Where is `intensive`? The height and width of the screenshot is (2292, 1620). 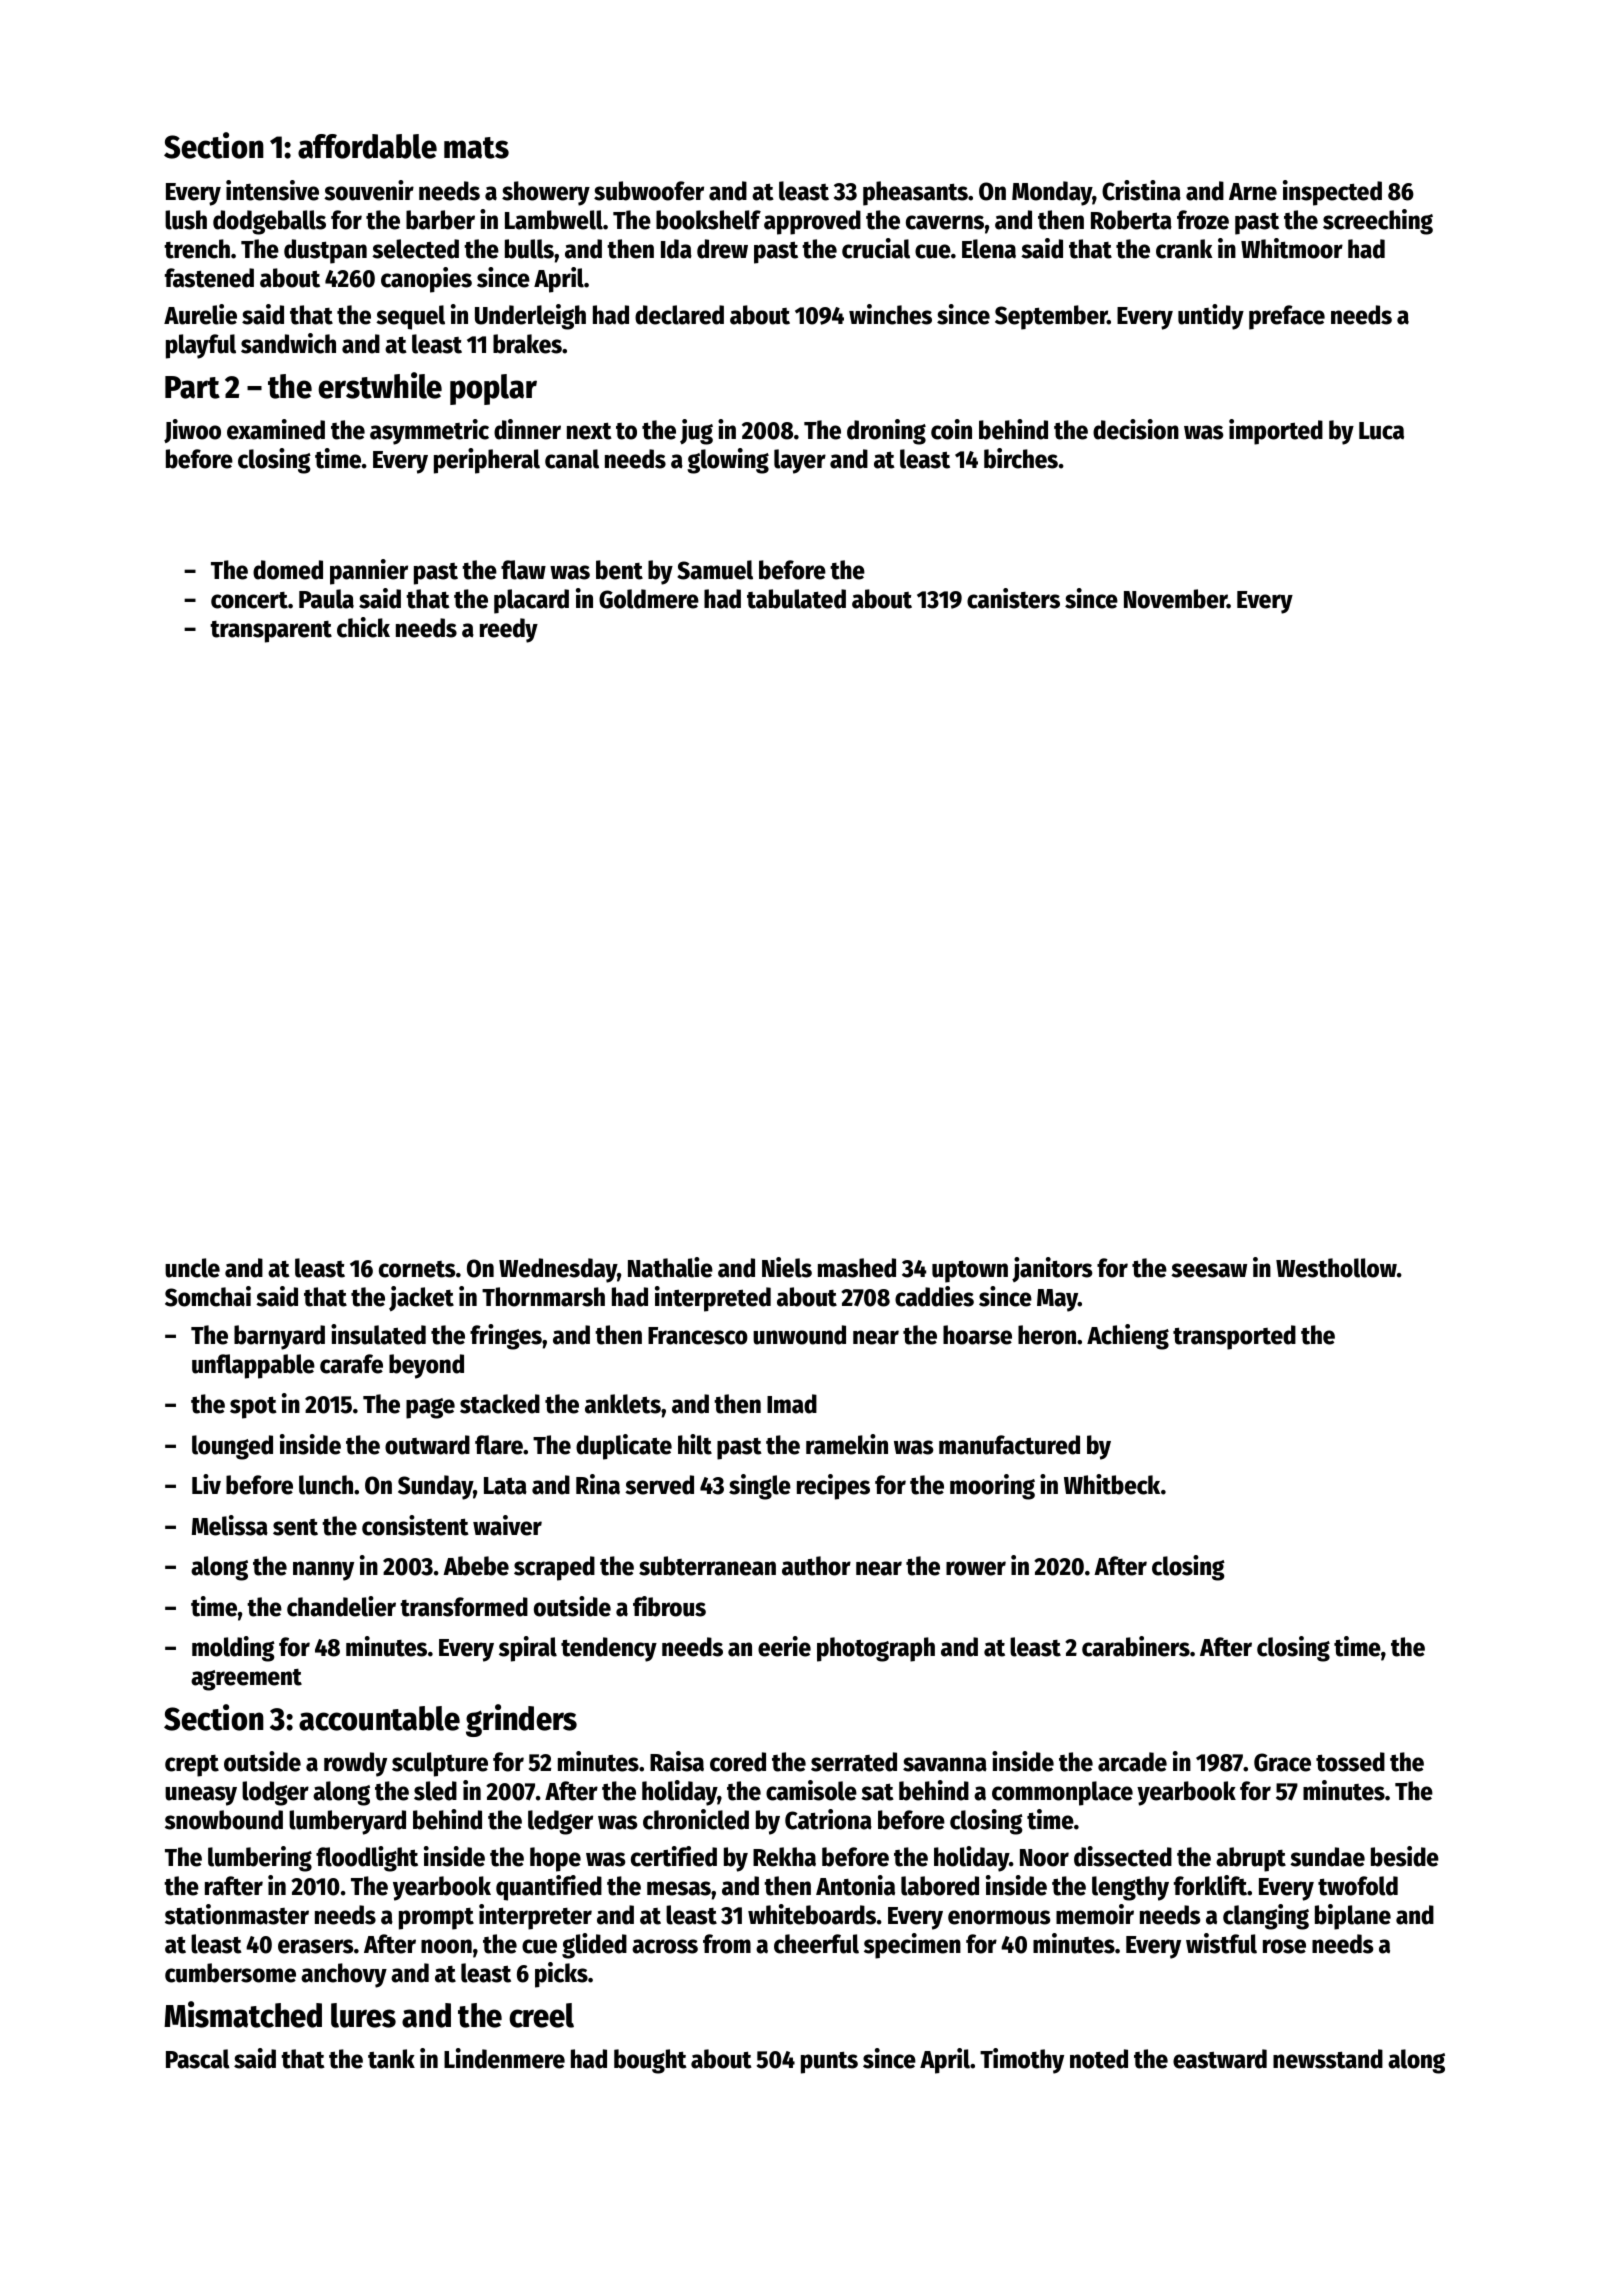 intensive is located at coordinates (272, 190).
